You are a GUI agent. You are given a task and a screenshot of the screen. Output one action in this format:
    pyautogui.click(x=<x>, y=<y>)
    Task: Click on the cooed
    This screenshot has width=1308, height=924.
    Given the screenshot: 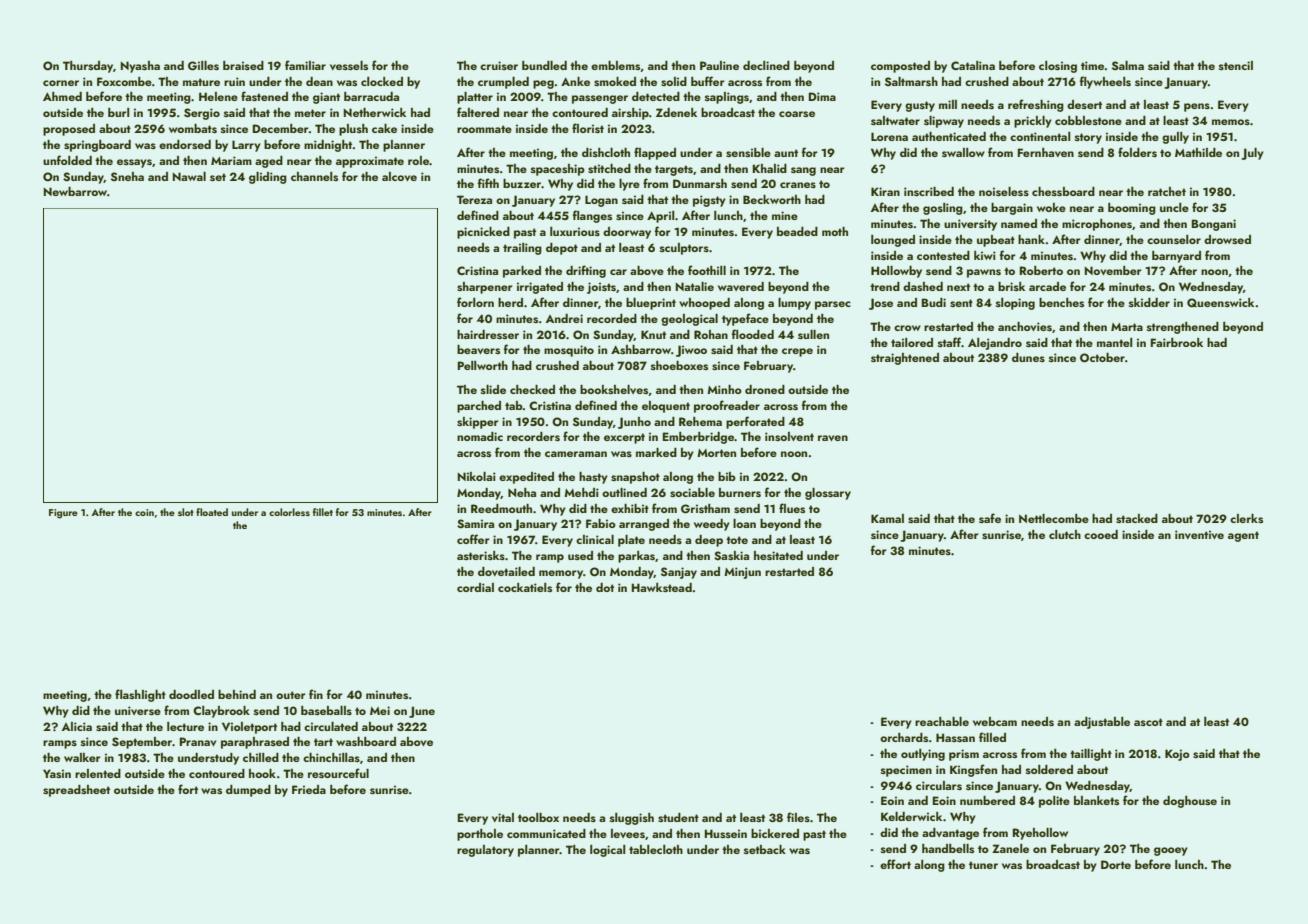 What is the action you would take?
    pyautogui.click(x=1101, y=534)
